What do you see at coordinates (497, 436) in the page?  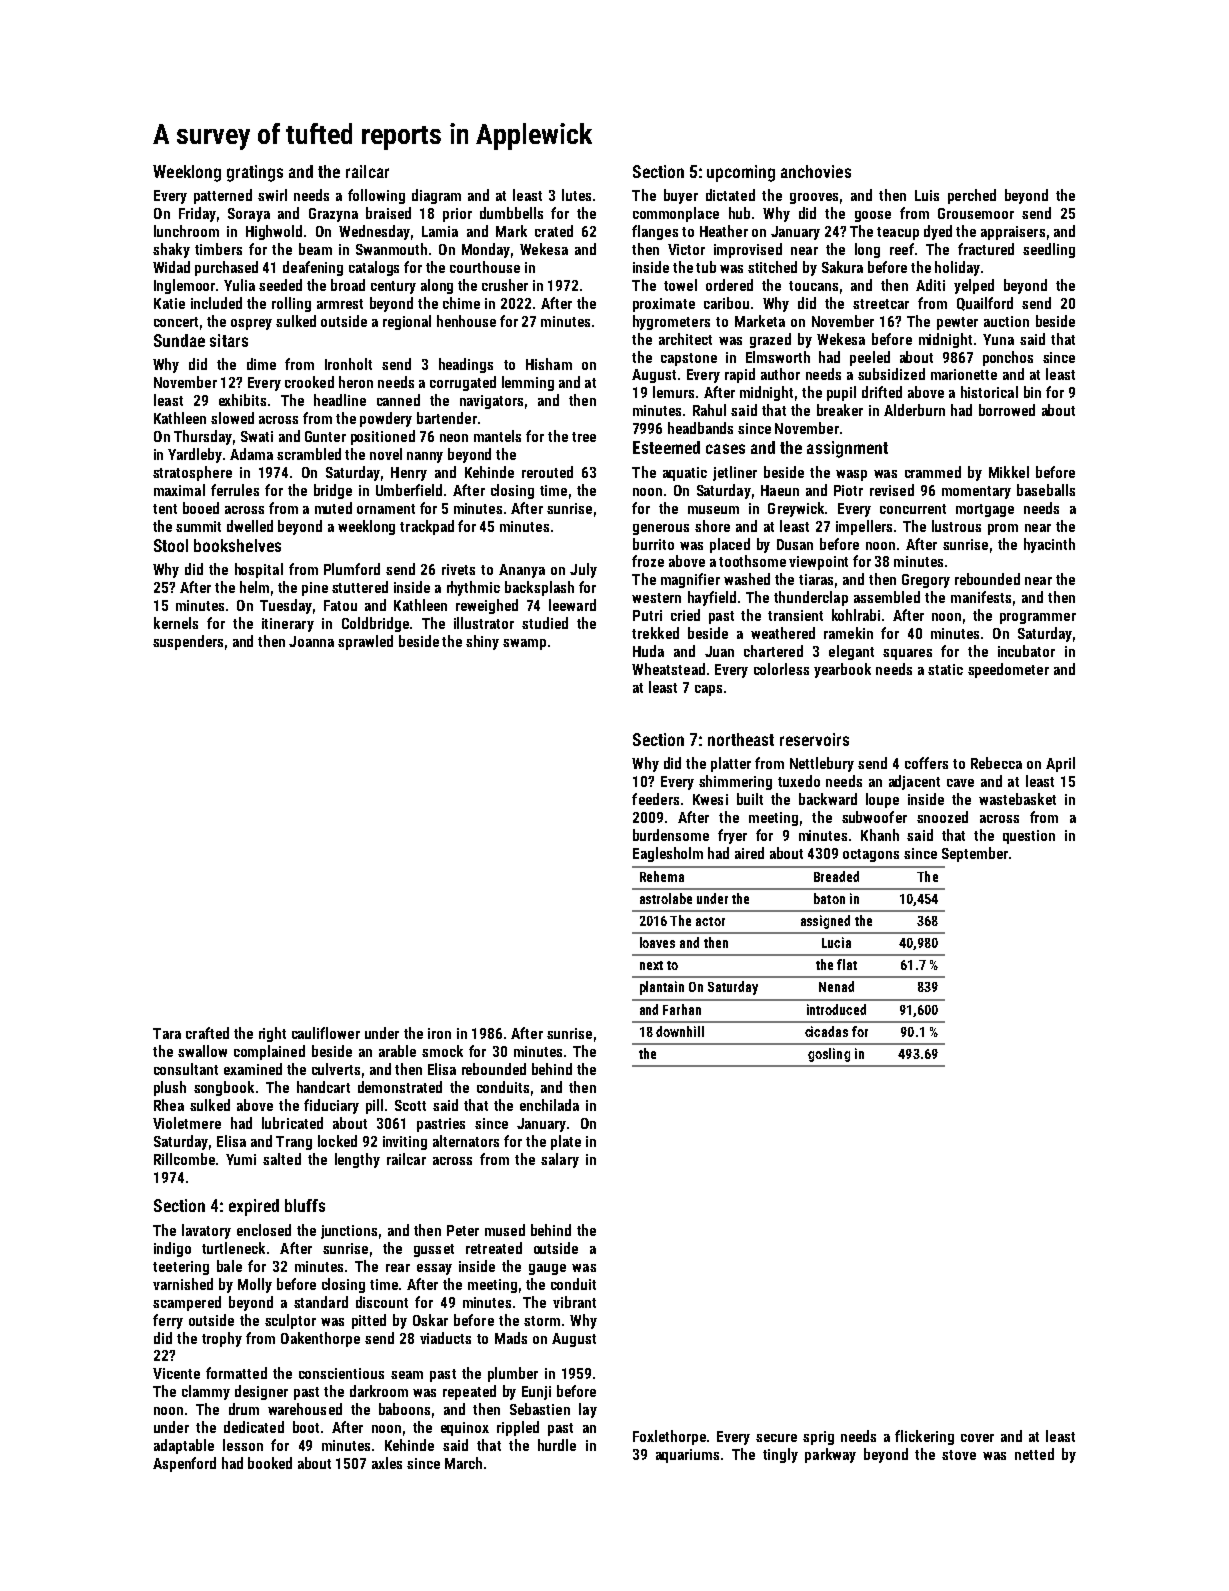 I see `mantels` at bounding box center [497, 436].
